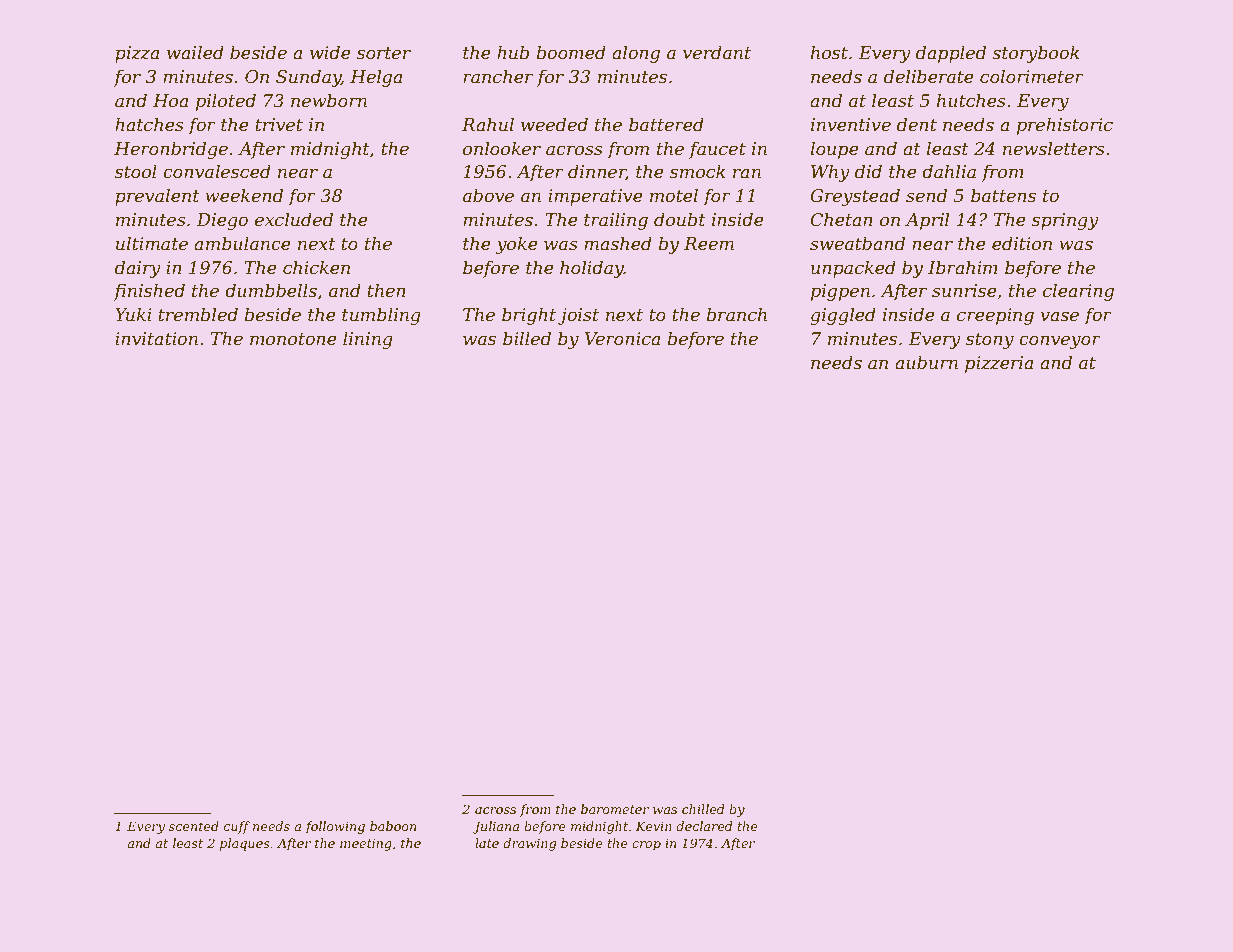  Describe the element at coordinates (571, 52) in the screenshot. I see `boomed` at that location.
